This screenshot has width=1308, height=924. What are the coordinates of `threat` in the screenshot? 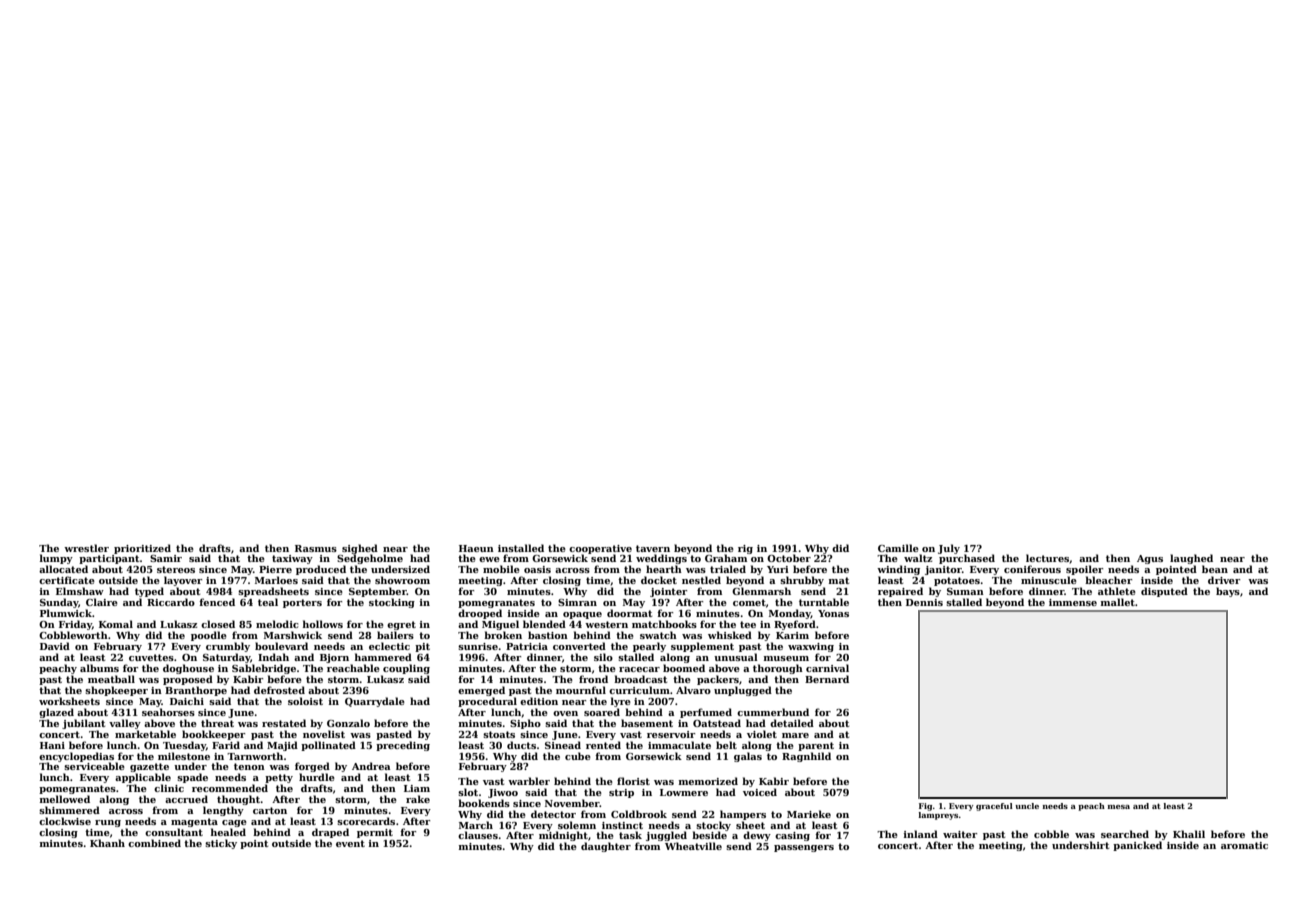 It's located at (217, 723).
